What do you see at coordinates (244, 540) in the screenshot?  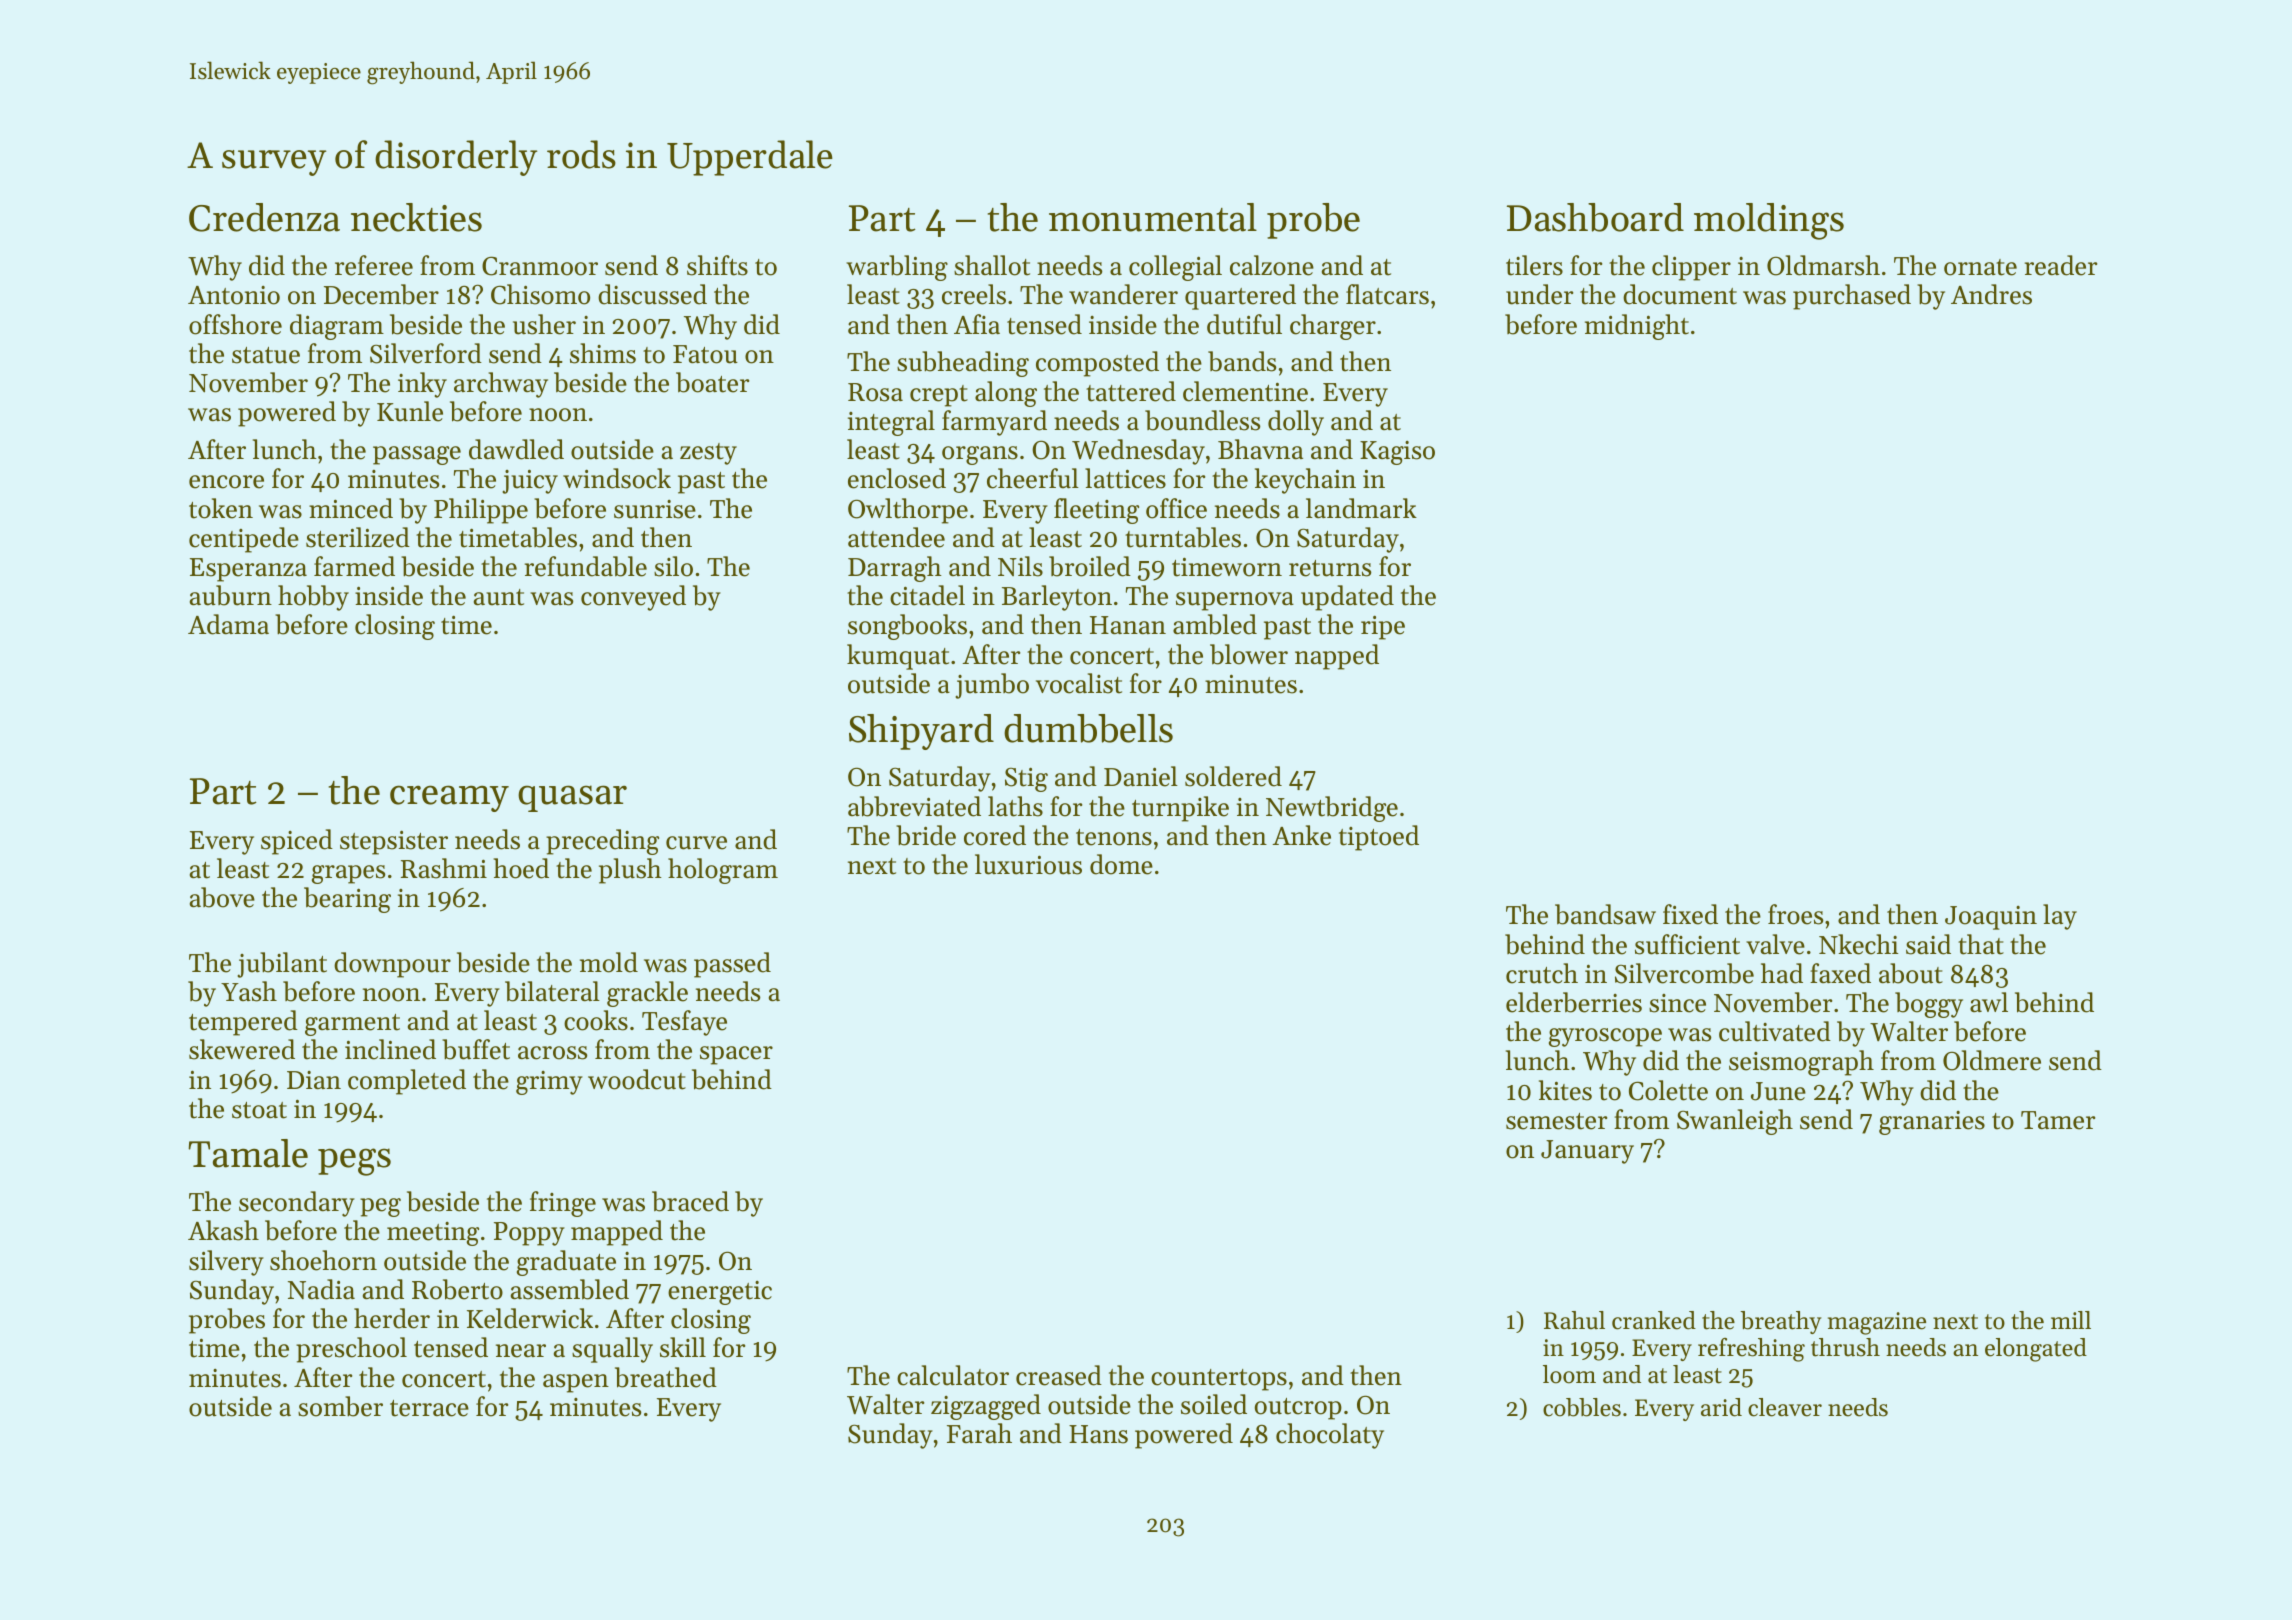 I see `centipede` at bounding box center [244, 540].
